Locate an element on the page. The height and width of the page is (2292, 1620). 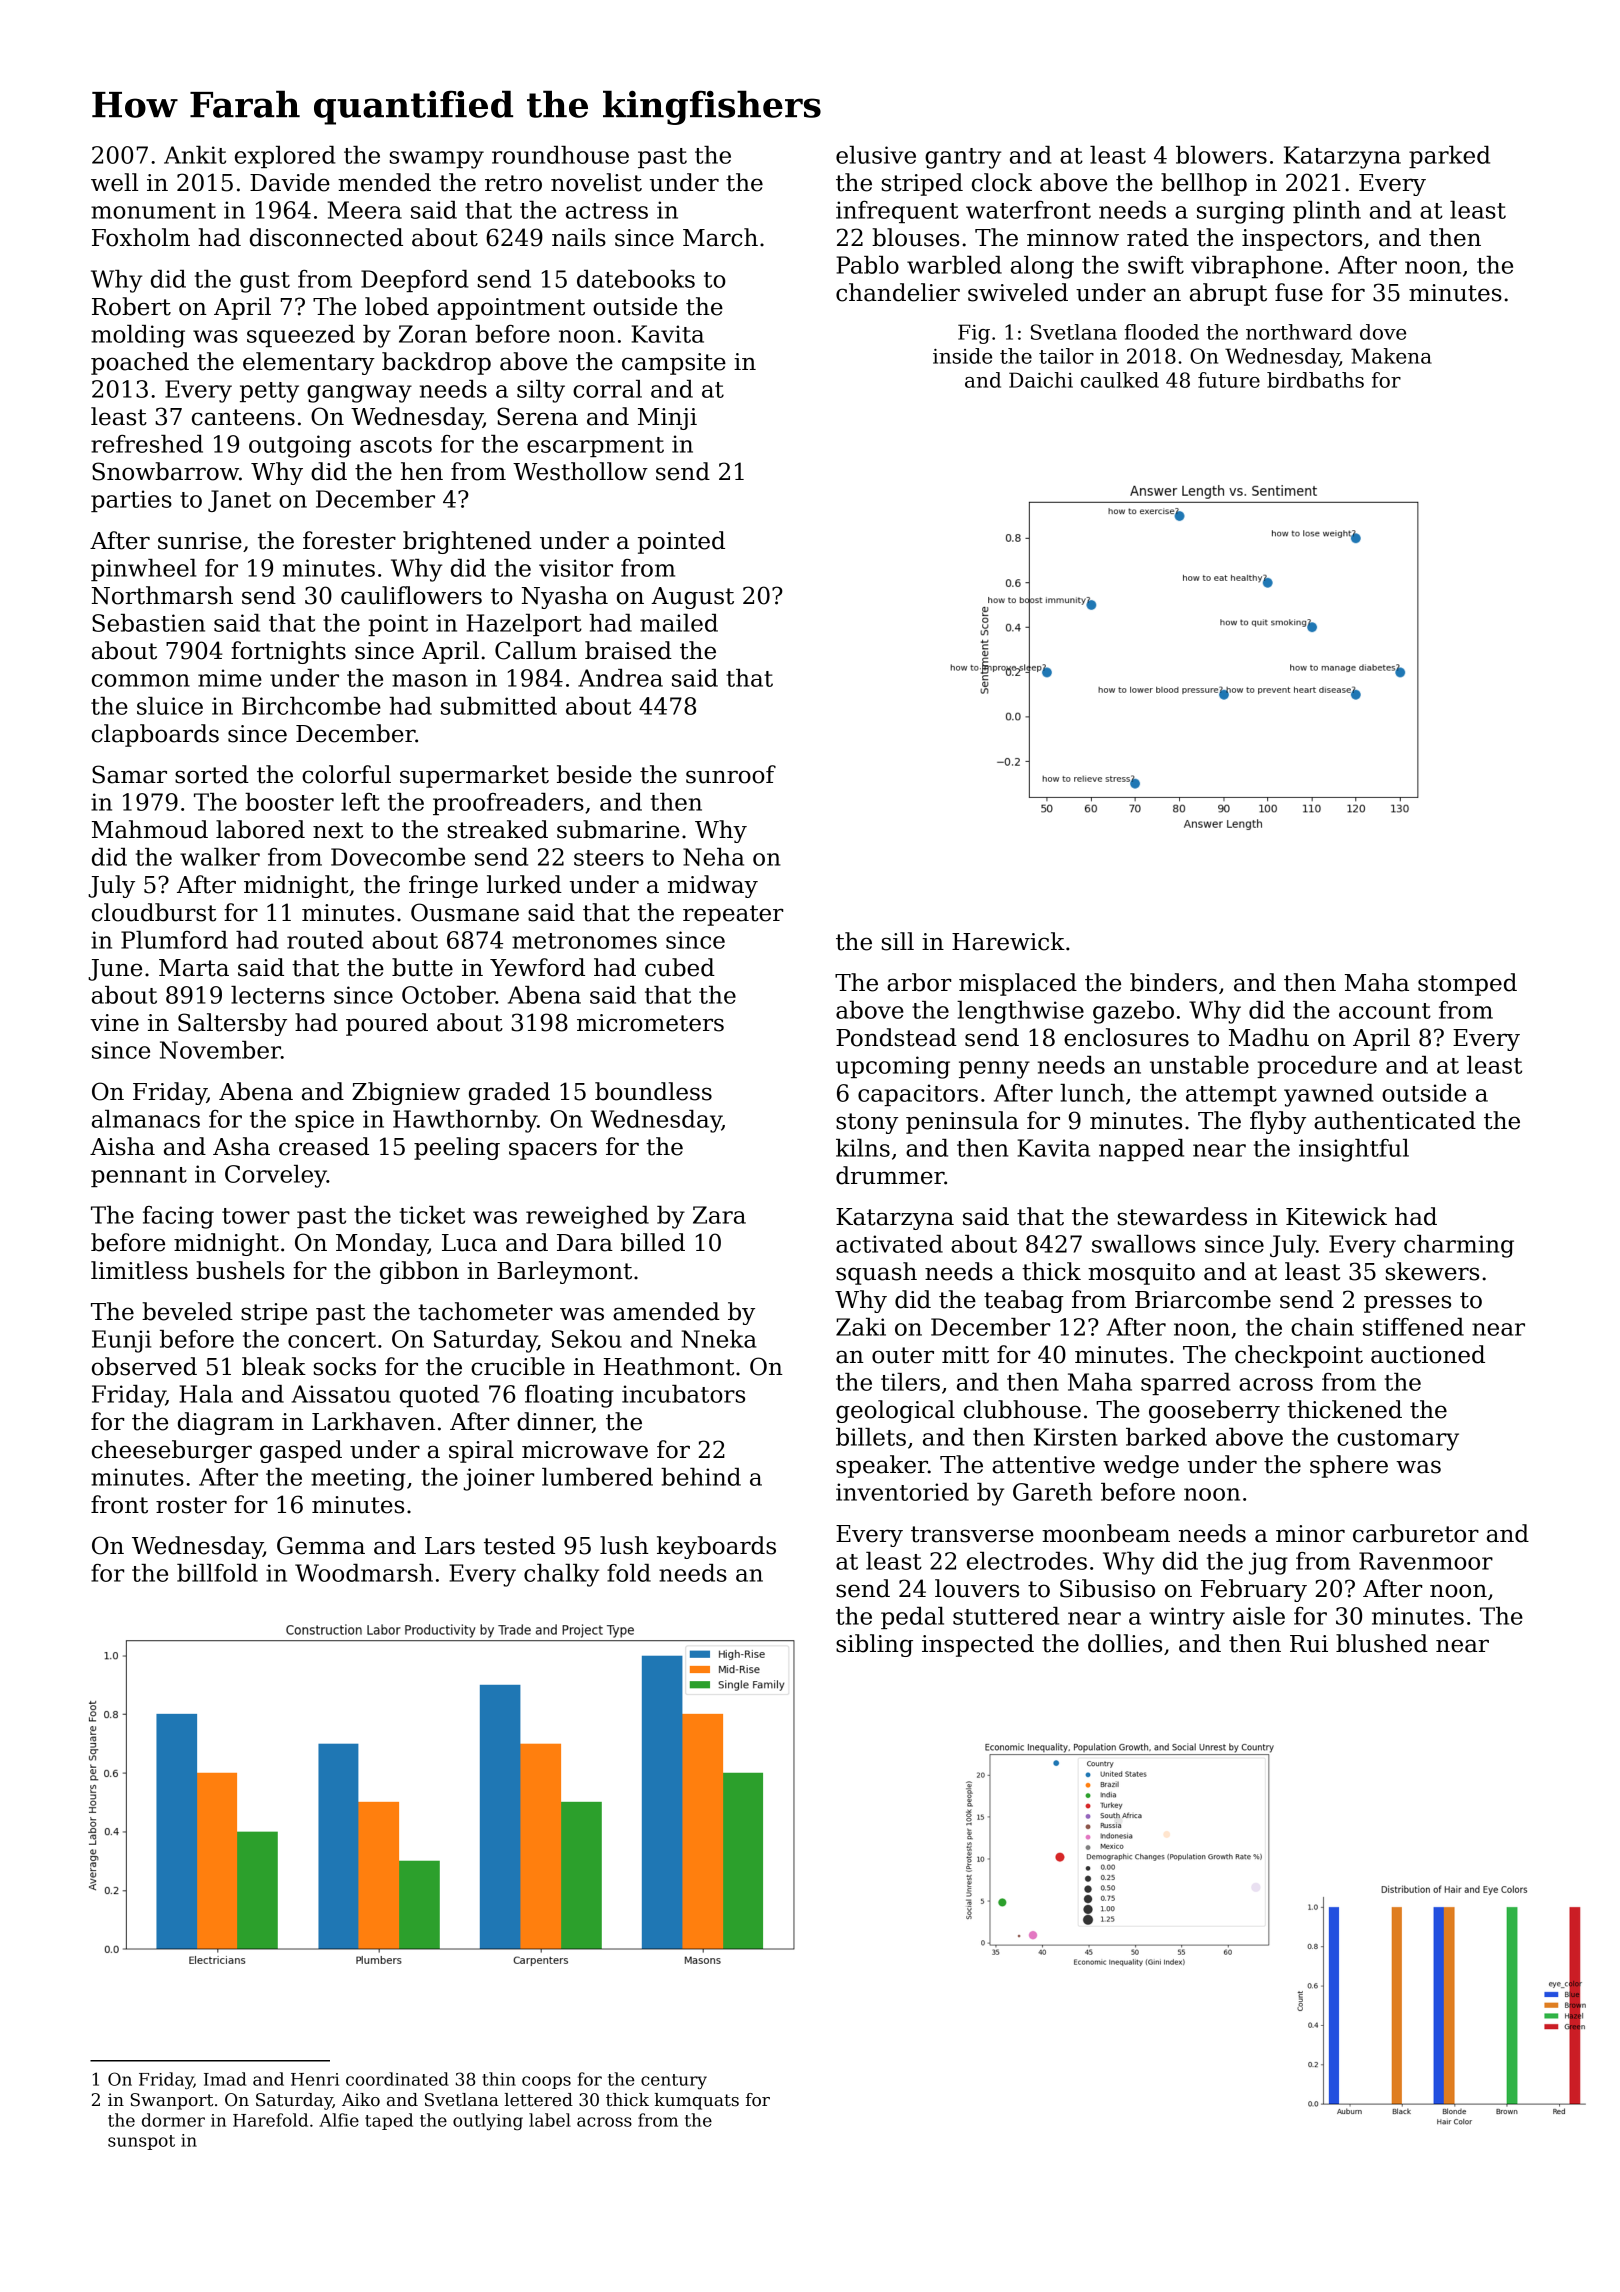
Harewick is located at coordinates (1008, 941).
